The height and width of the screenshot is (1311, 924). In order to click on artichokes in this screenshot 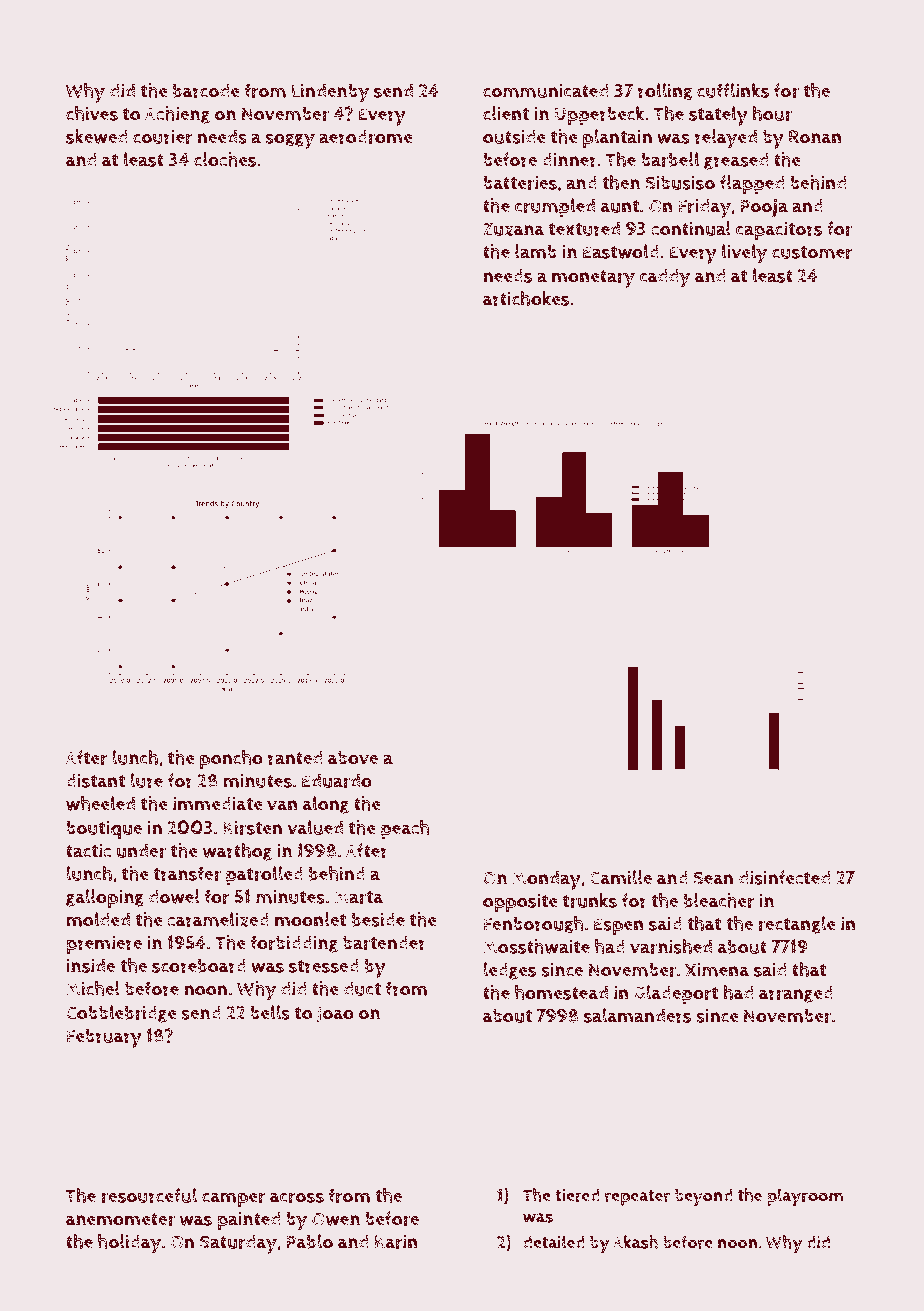, I will do `click(526, 298)`.
